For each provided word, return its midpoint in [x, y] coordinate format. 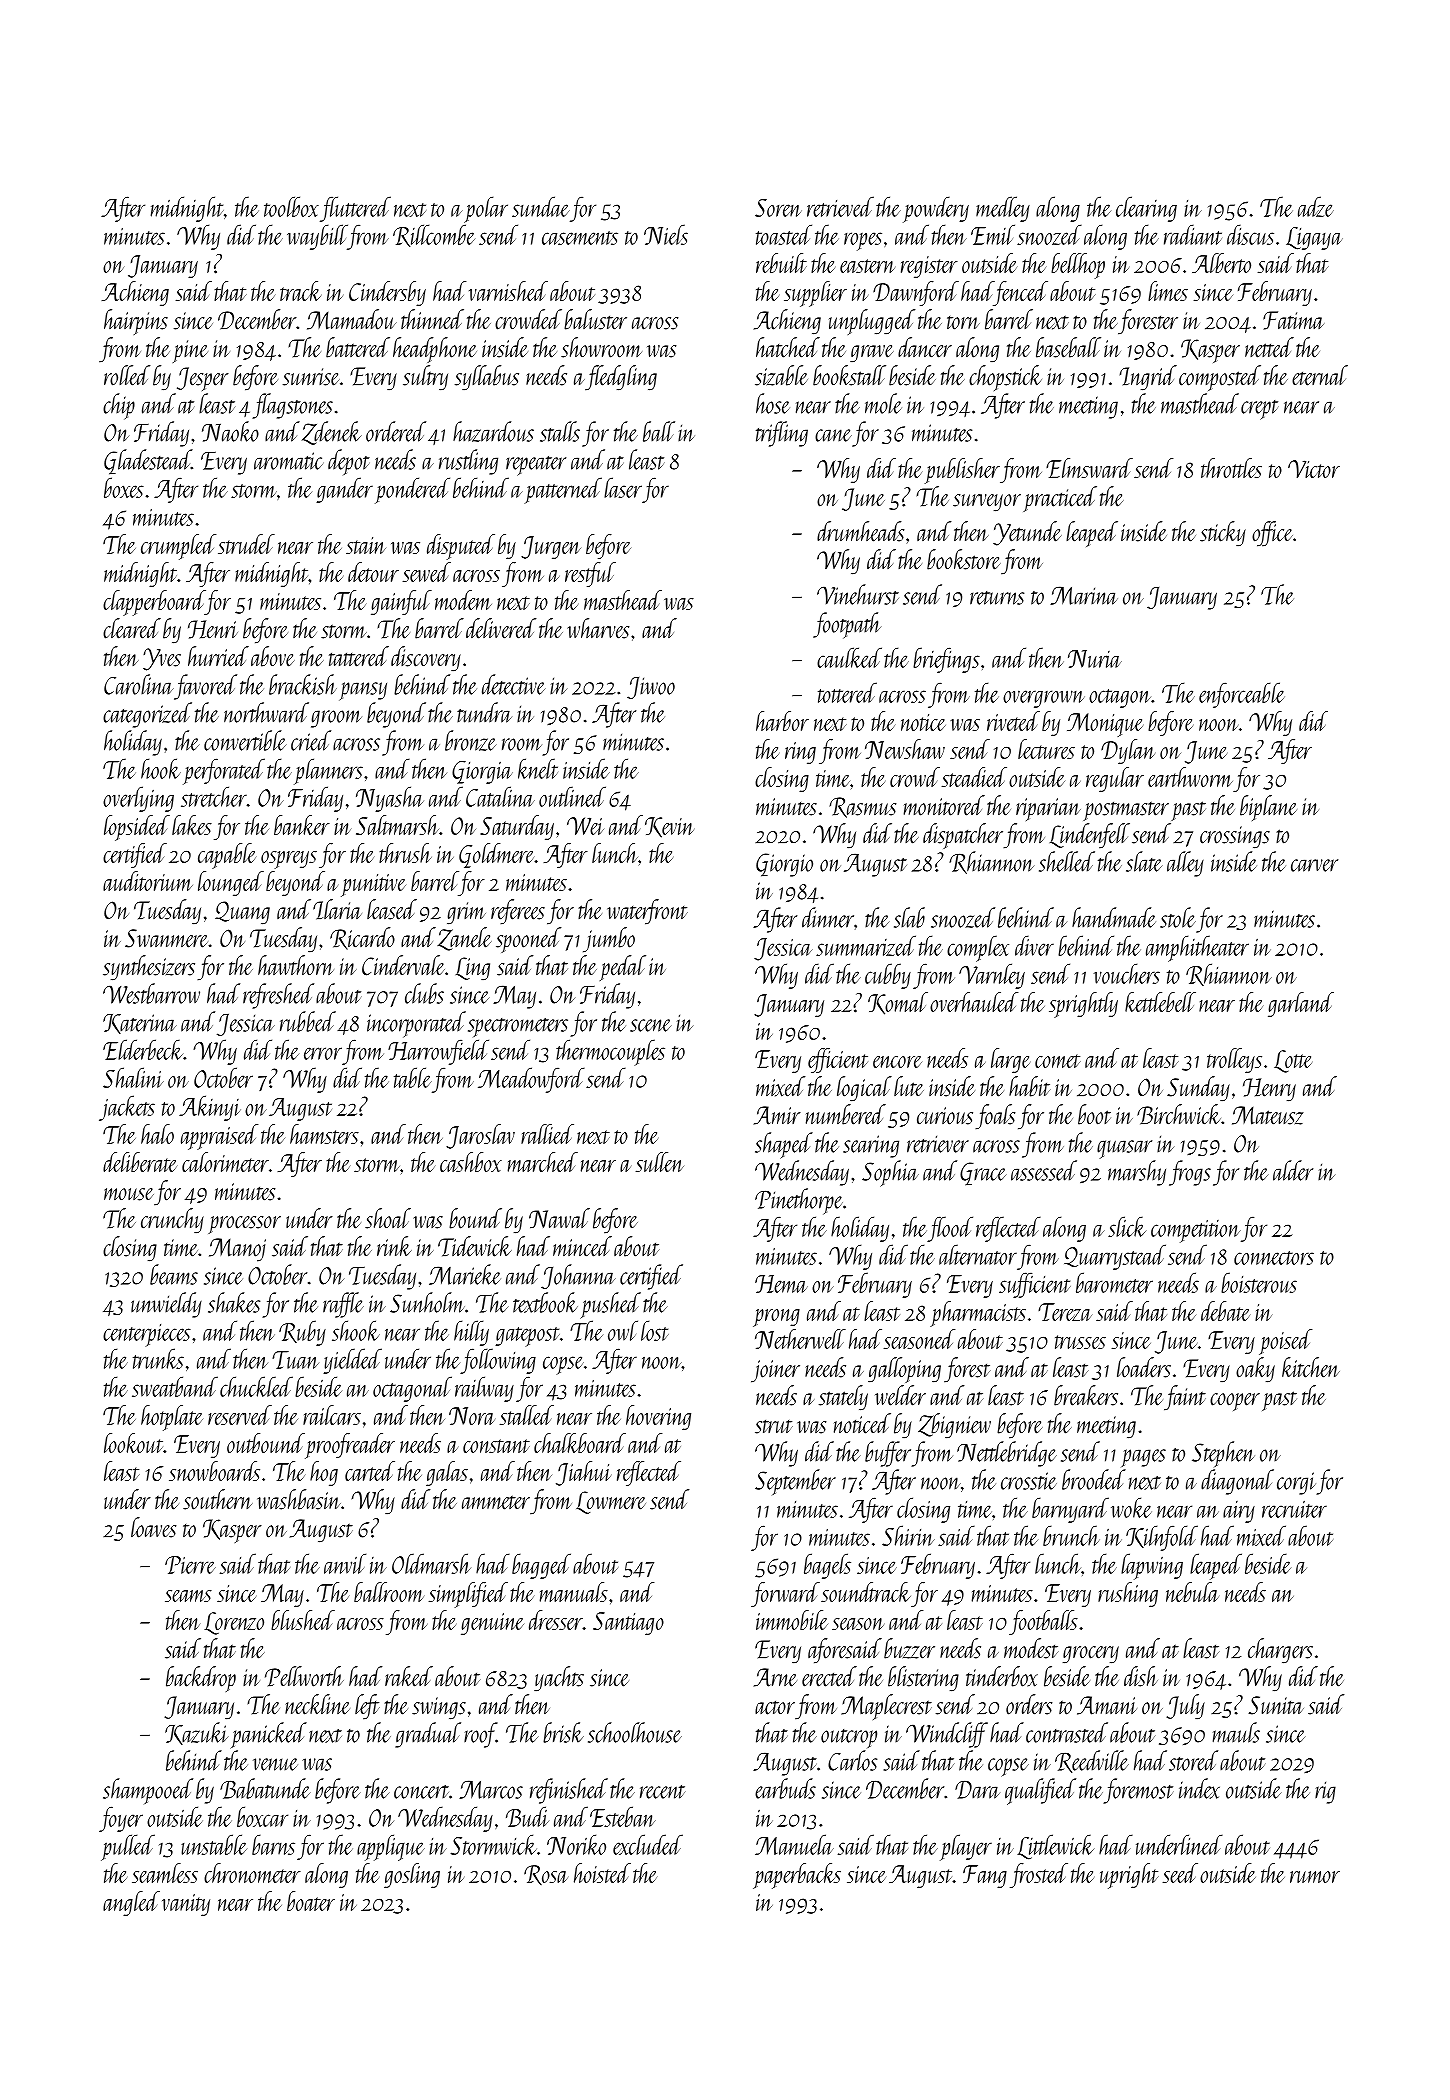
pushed [610, 1305]
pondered [412, 490]
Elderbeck [143, 1049]
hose [773, 403]
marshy [1137, 1173]
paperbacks [797, 1876]
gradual [428, 1735]
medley [1003, 209]
